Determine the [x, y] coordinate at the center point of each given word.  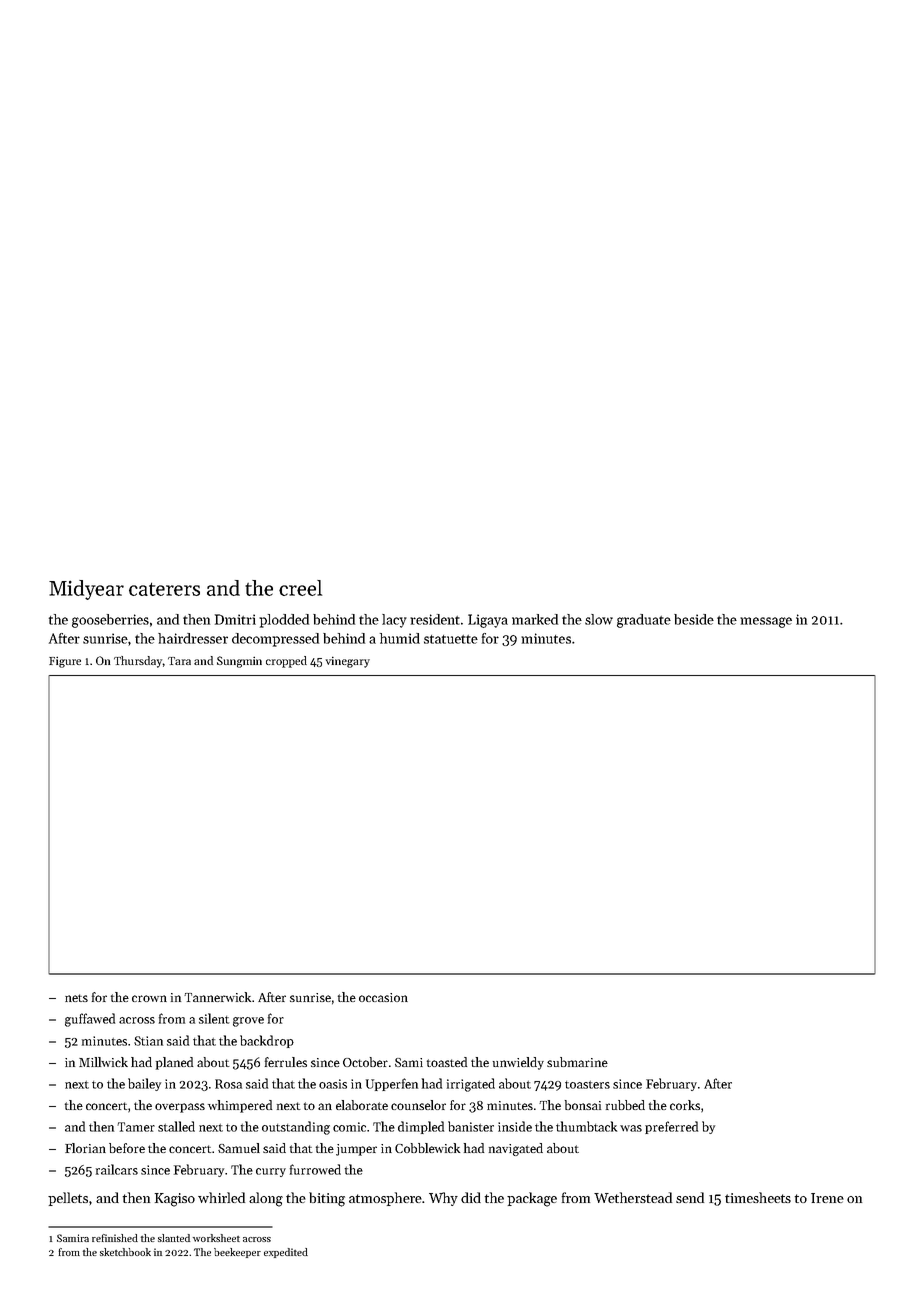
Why [443, 1199]
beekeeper [237, 1253]
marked [535, 619]
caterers [164, 589]
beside [694, 619]
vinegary [348, 662]
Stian [148, 1041]
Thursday [138, 662]
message [766, 622]
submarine [577, 1062]
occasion [383, 997]
